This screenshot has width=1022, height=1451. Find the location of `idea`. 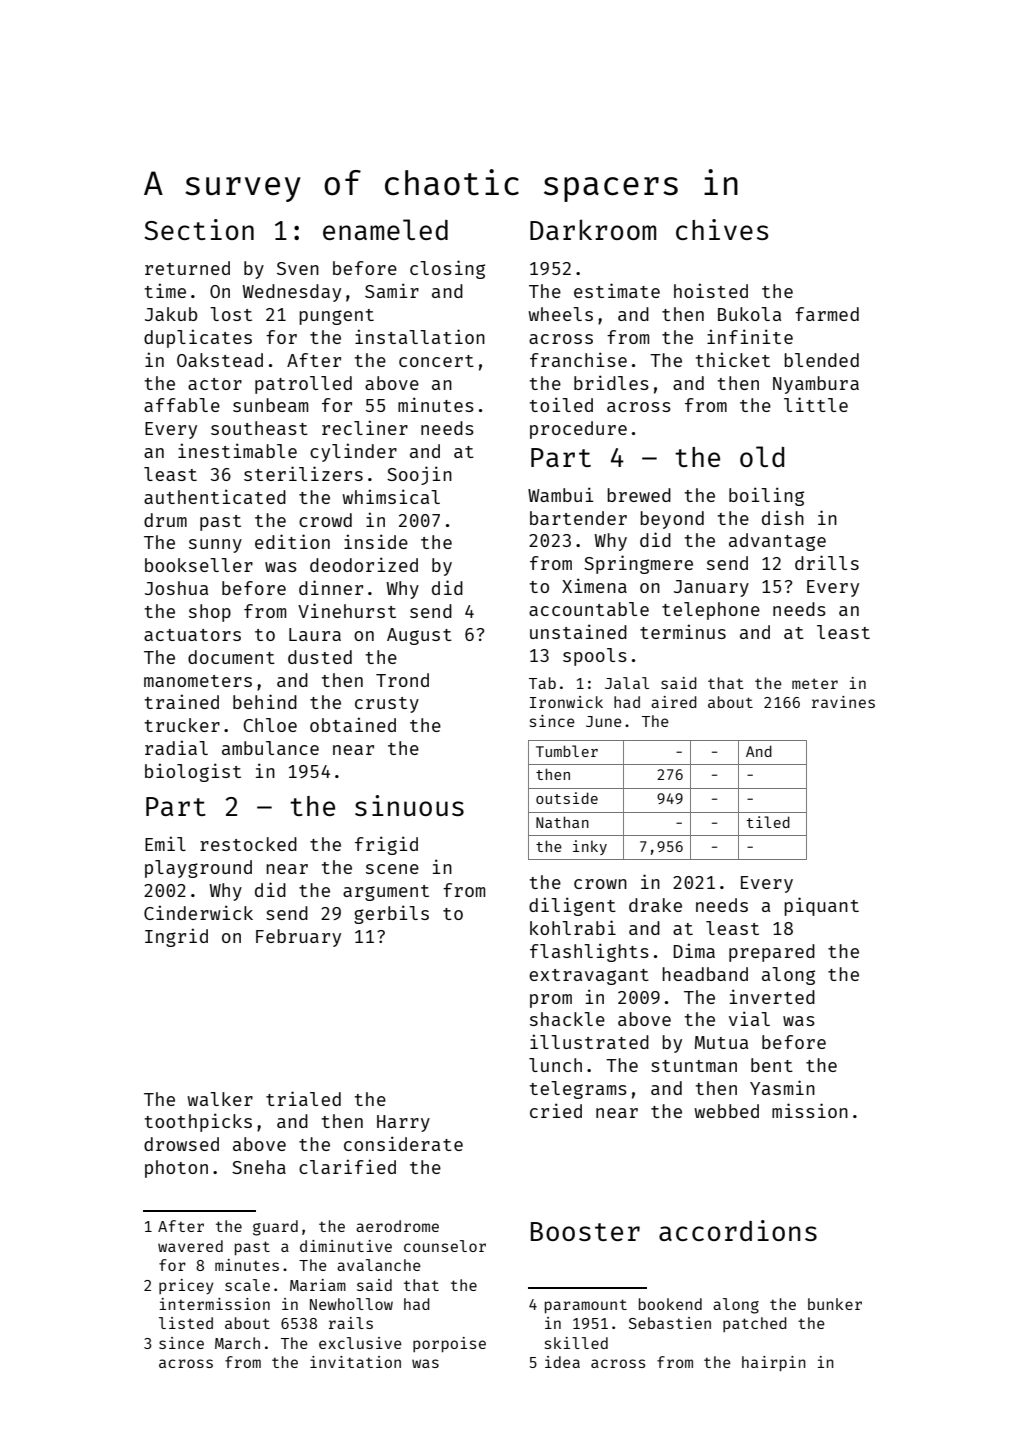

idea is located at coordinates (562, 1362).
